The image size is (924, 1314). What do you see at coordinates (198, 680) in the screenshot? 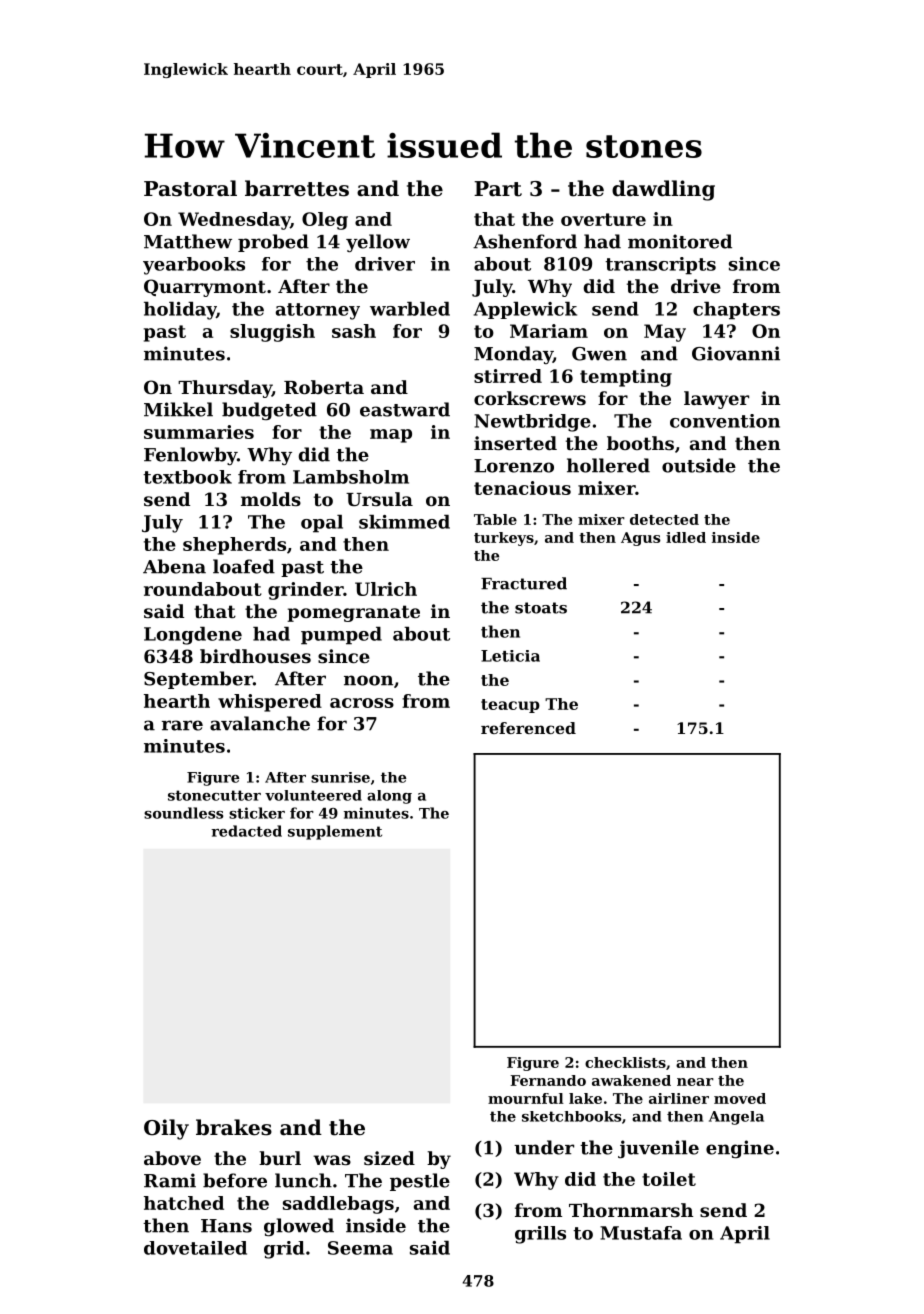
I see `September` at bounding box center [198, 680].
